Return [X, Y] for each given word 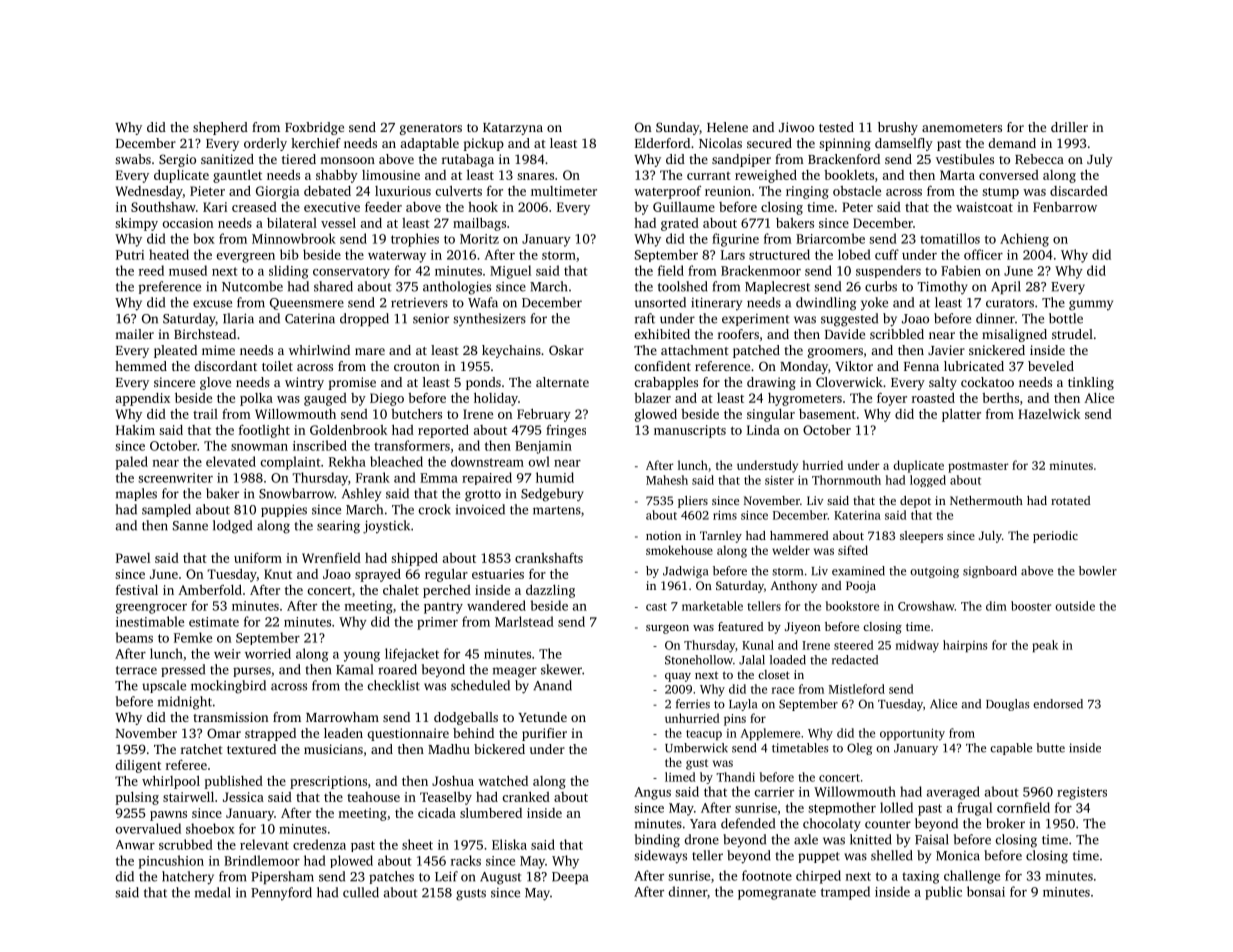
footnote [767, 875]
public [943, 893]
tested [836, 127]
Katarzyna [513, 129]
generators [431, 129]
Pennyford [281, 893]
